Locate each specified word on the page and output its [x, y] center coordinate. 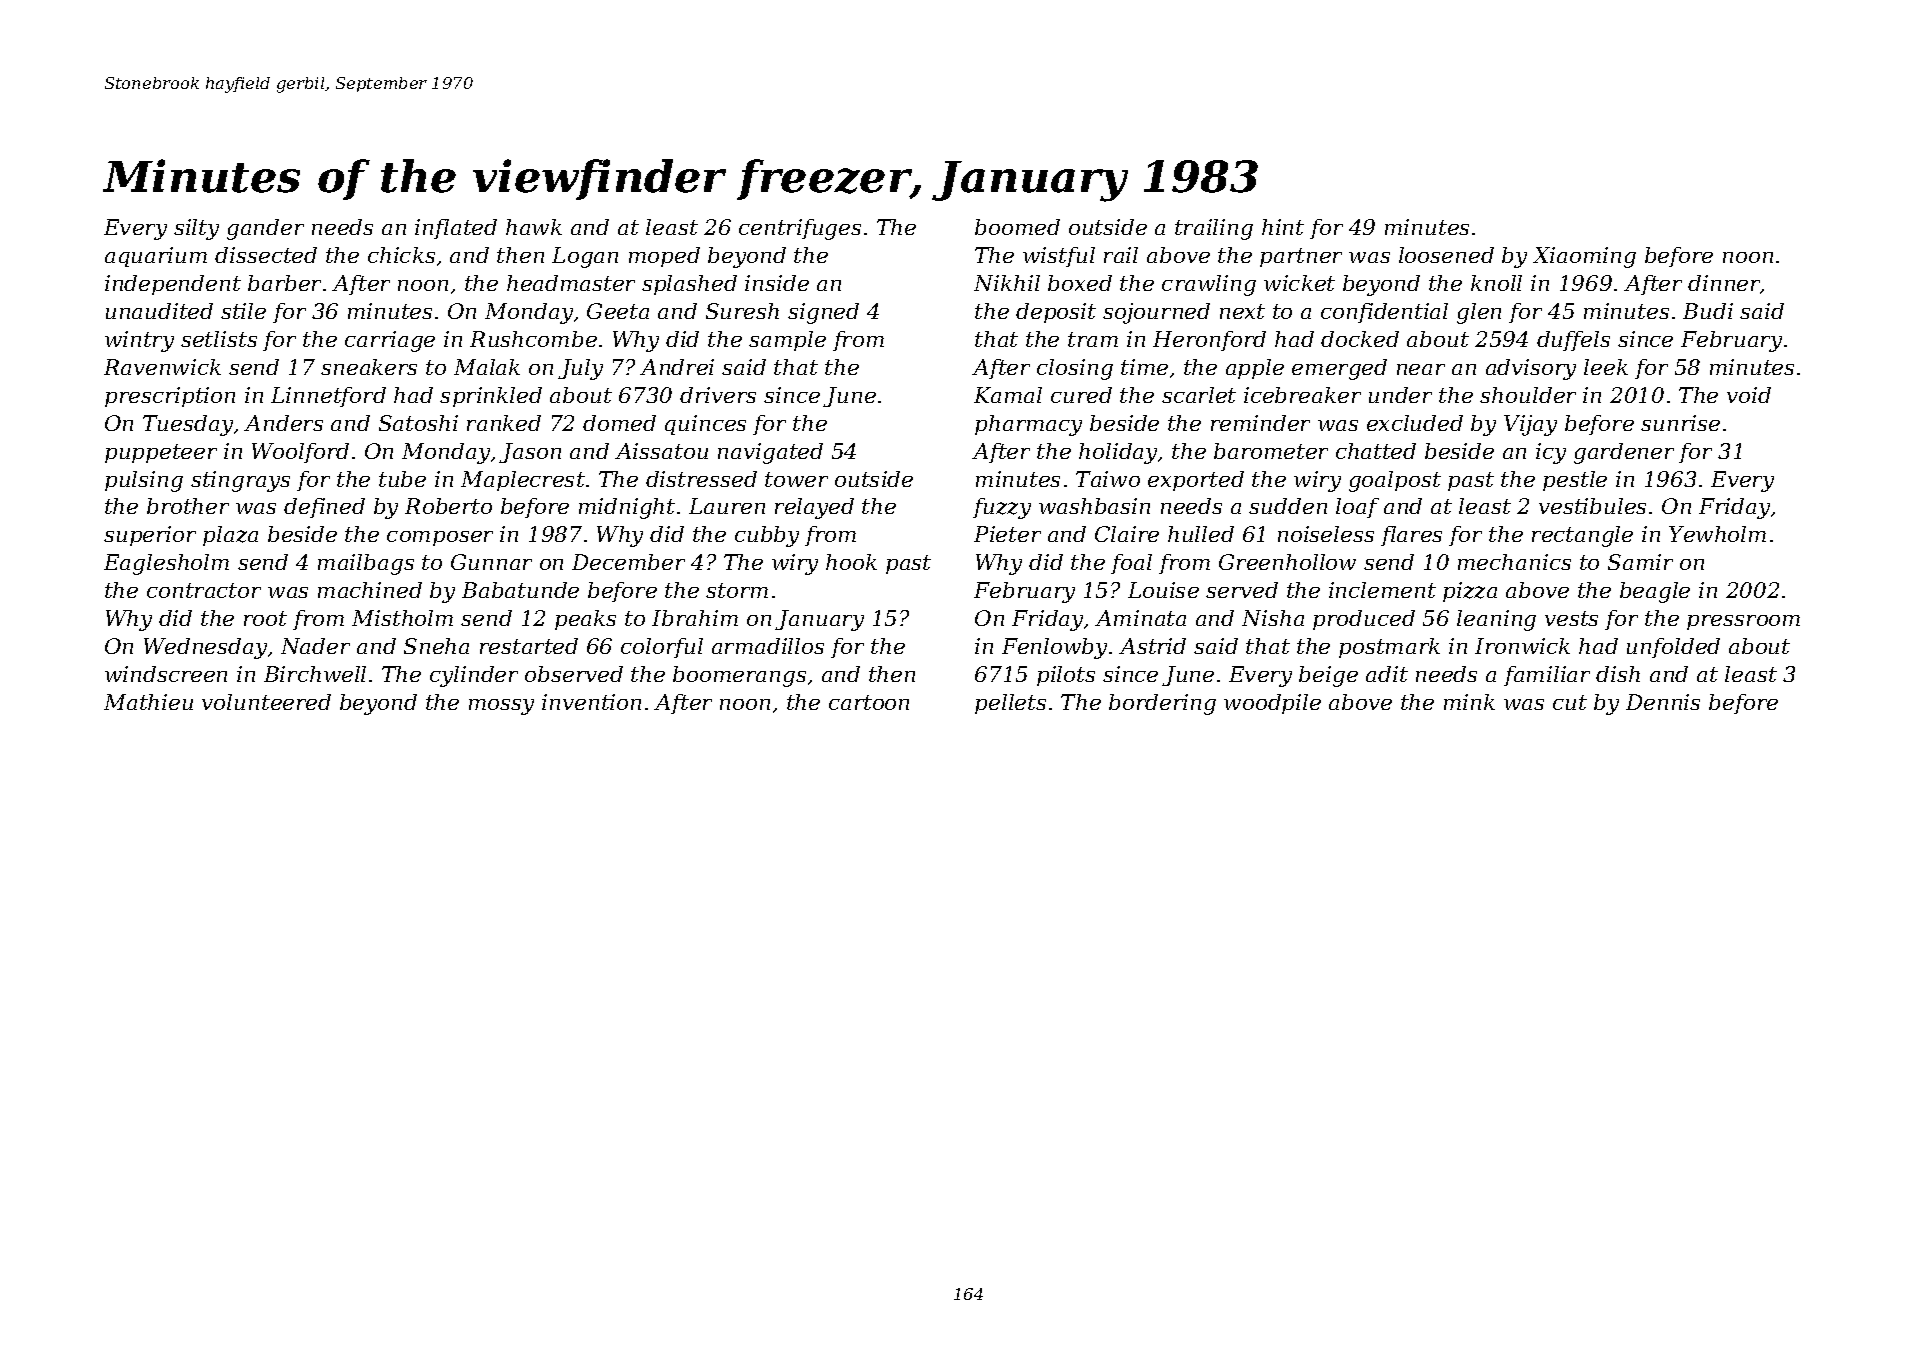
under [1400, 395]
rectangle [1582, 536]
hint [1283, 227]
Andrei [677, 367]
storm [737, 590]
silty [196, 229]
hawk [534, 227]
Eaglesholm [166, 564]
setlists [219, 339]
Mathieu [148, 702]
